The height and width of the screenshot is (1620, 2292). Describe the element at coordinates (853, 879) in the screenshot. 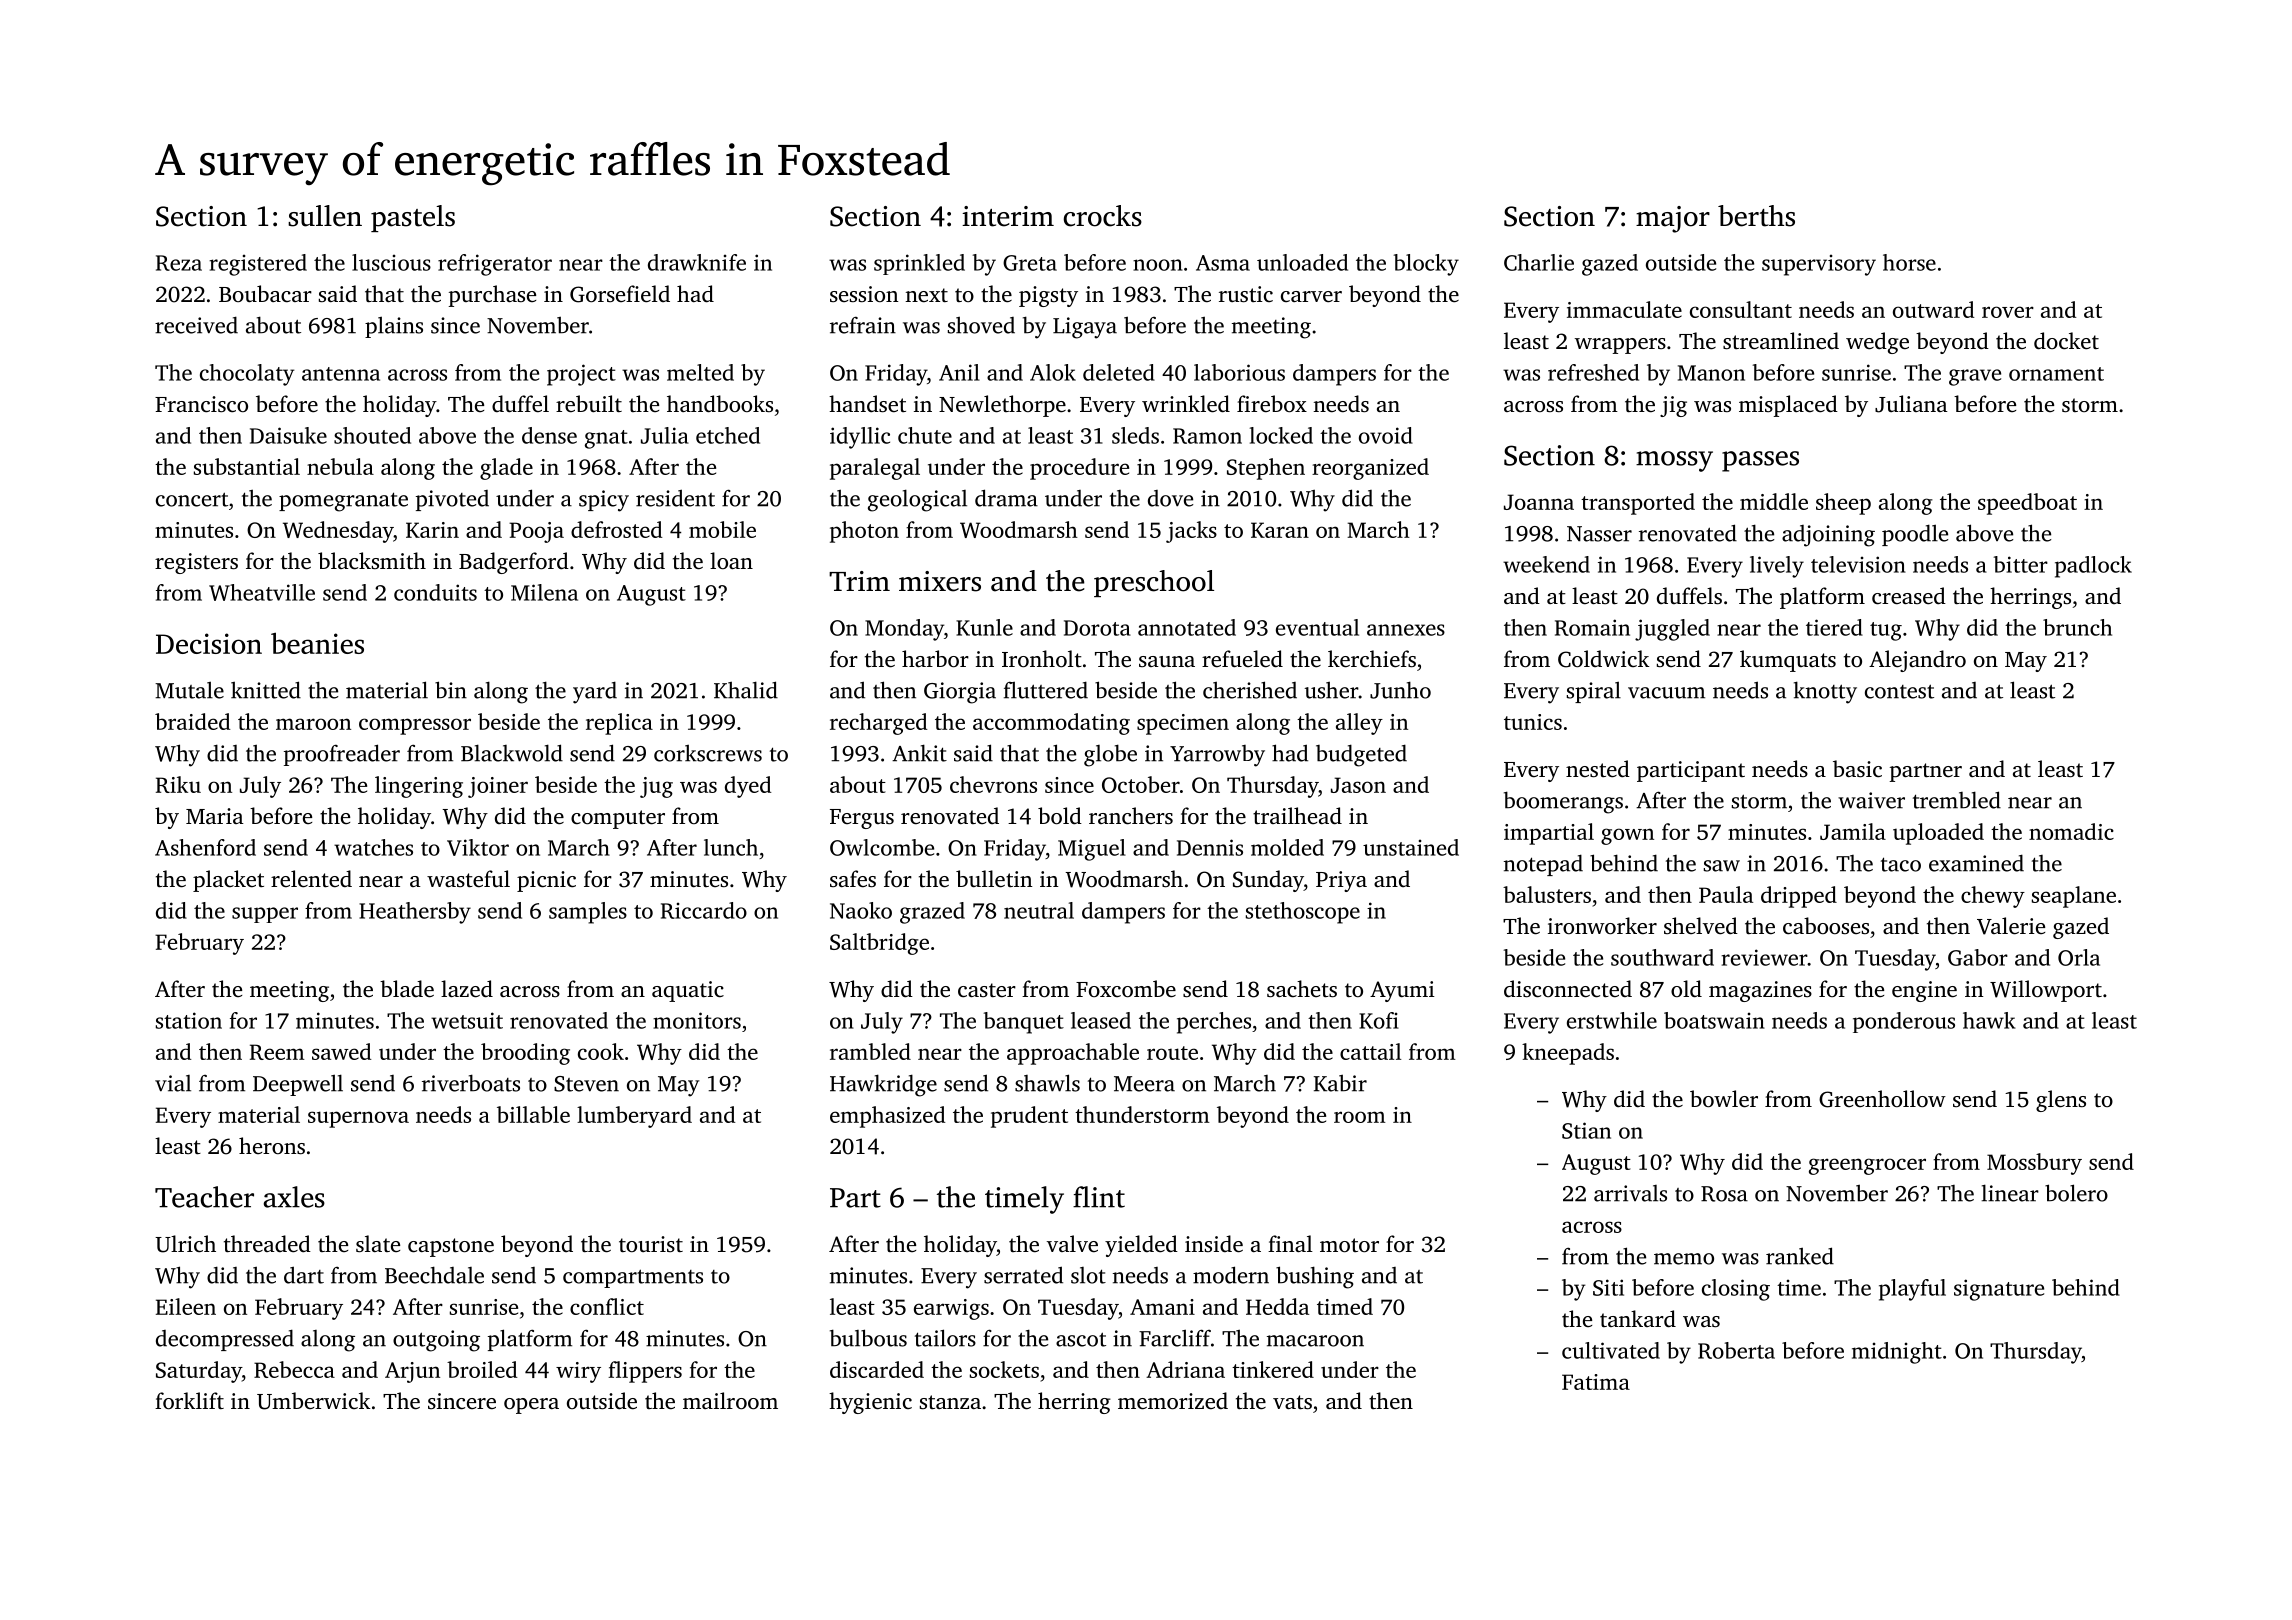

I see `safes` at that location.
